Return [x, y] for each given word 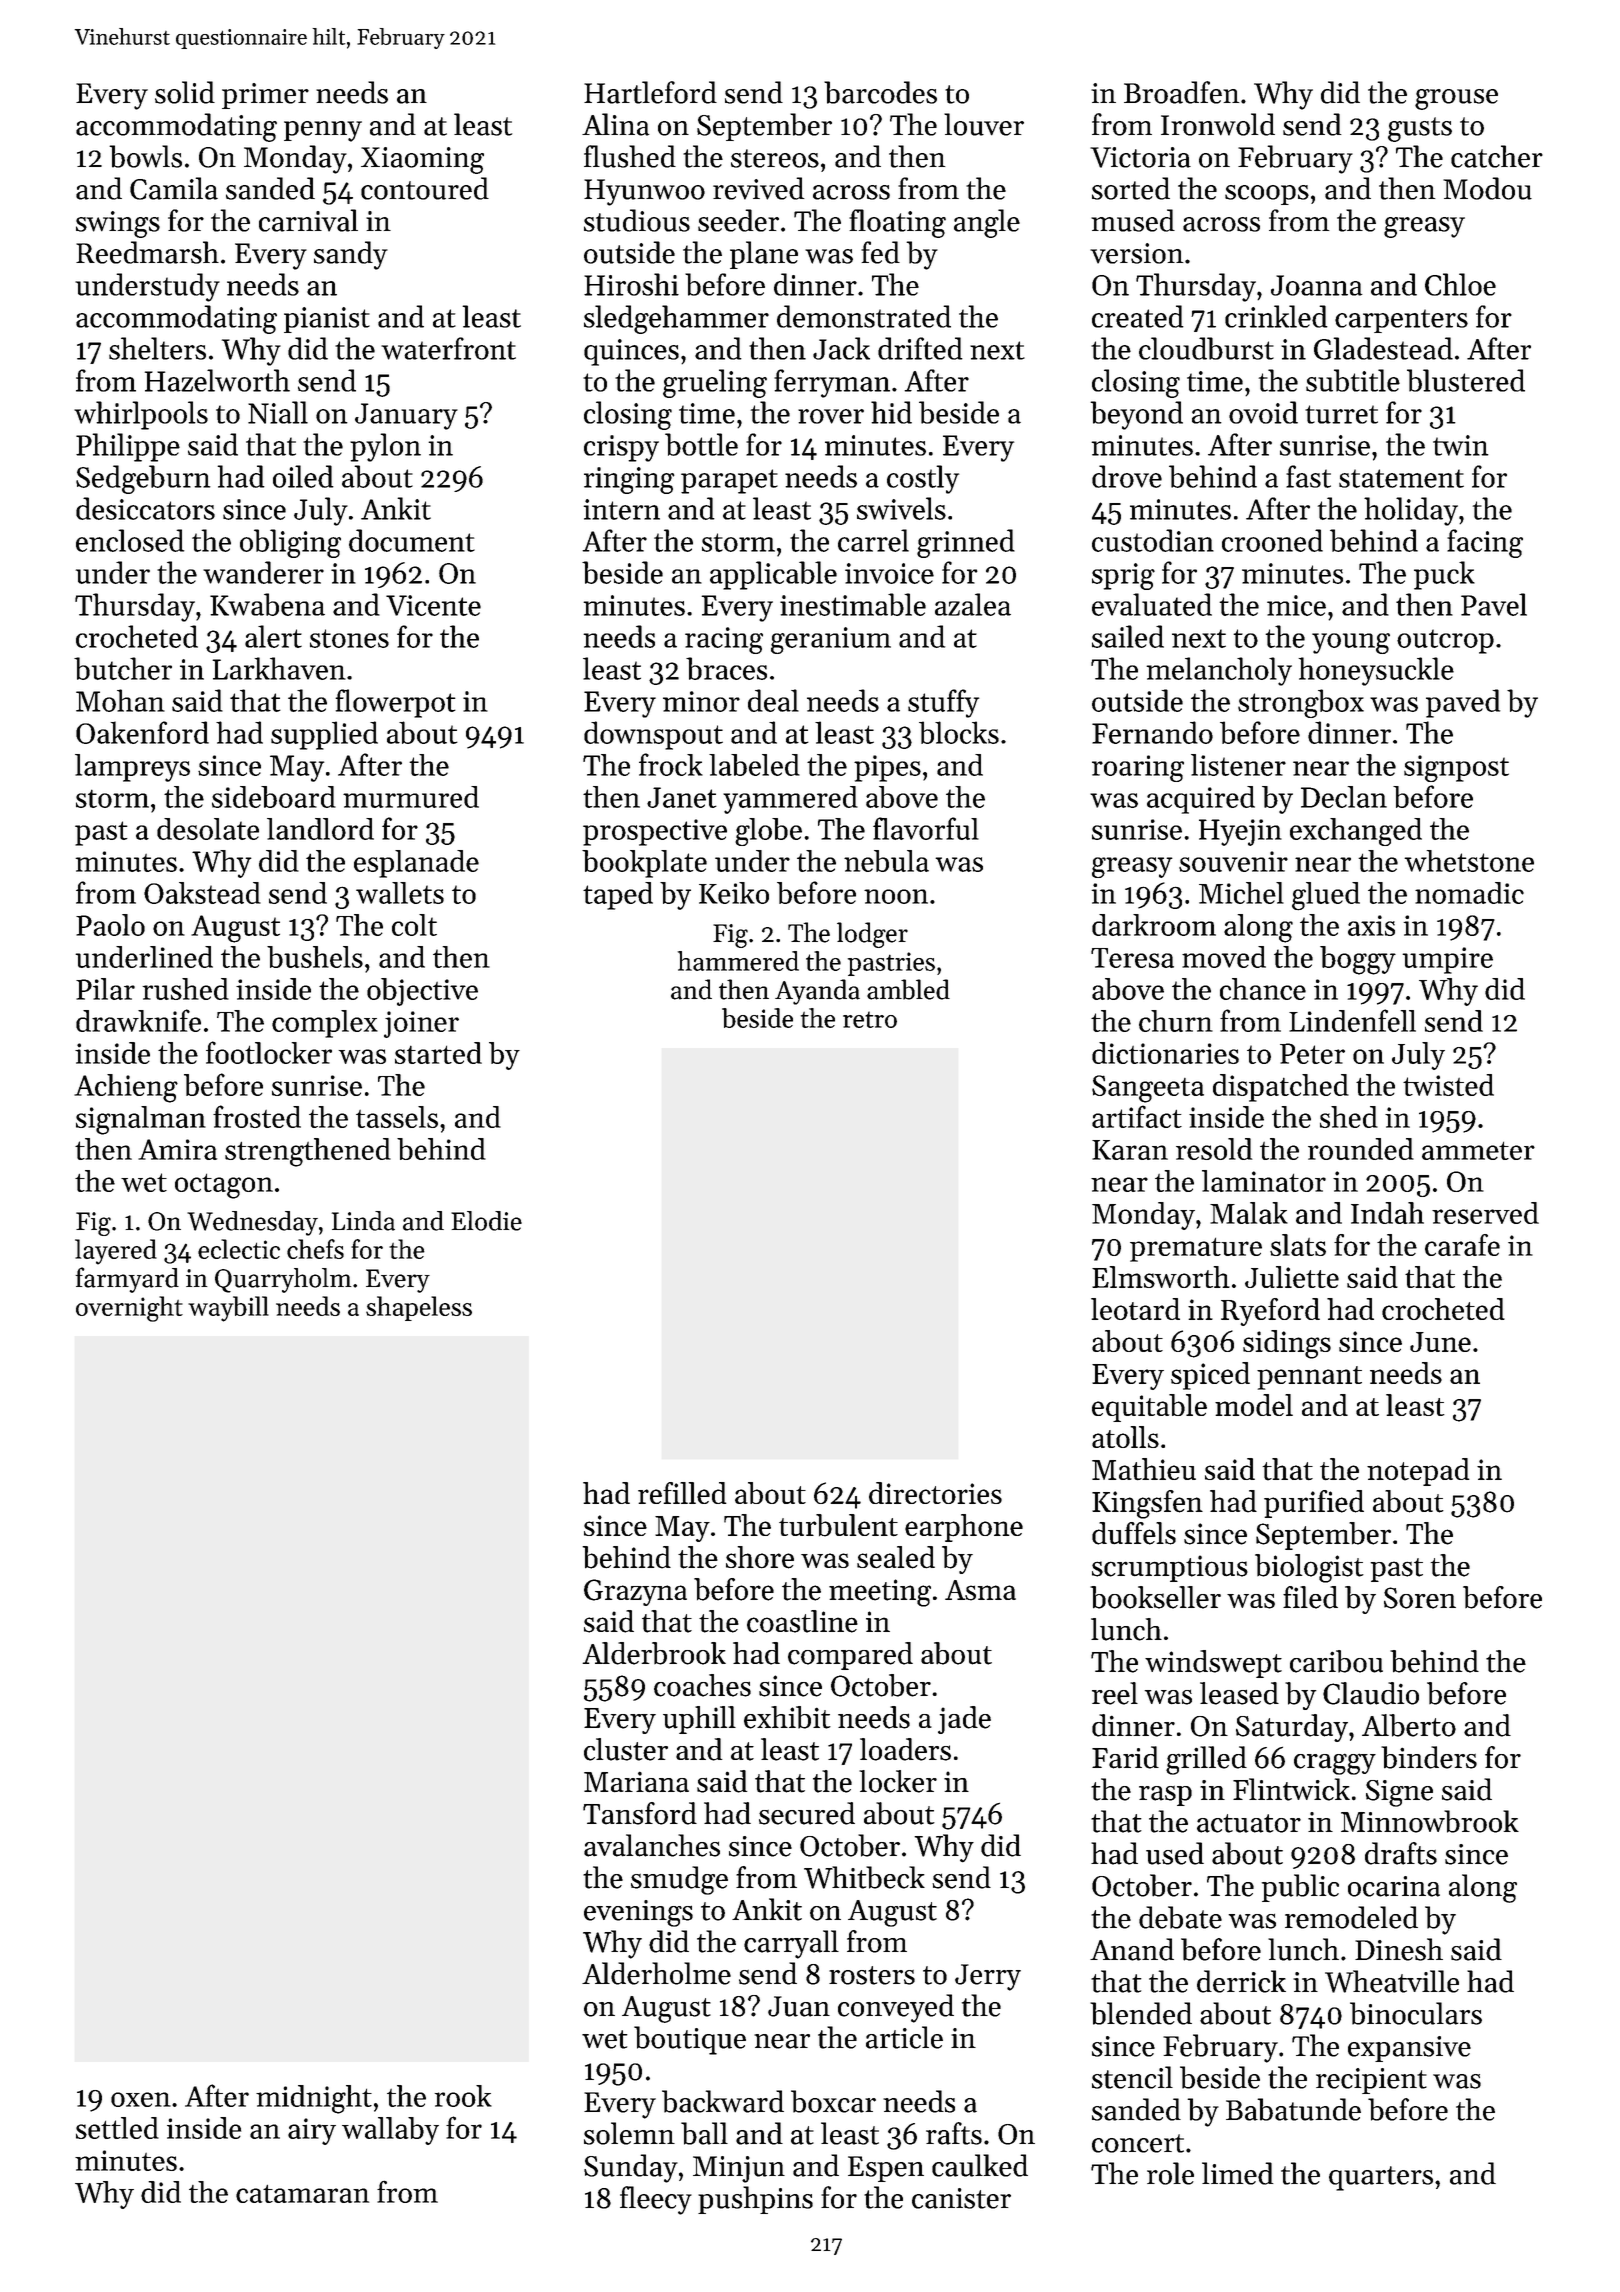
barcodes [880, 92]
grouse [1456, 99]
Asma [980, 1590]
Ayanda [817, 992]
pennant [1309, 1378]
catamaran [302, 2194]
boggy [1358, 960]
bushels [315, 957]
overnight [129, 1309]
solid [185, 92]
